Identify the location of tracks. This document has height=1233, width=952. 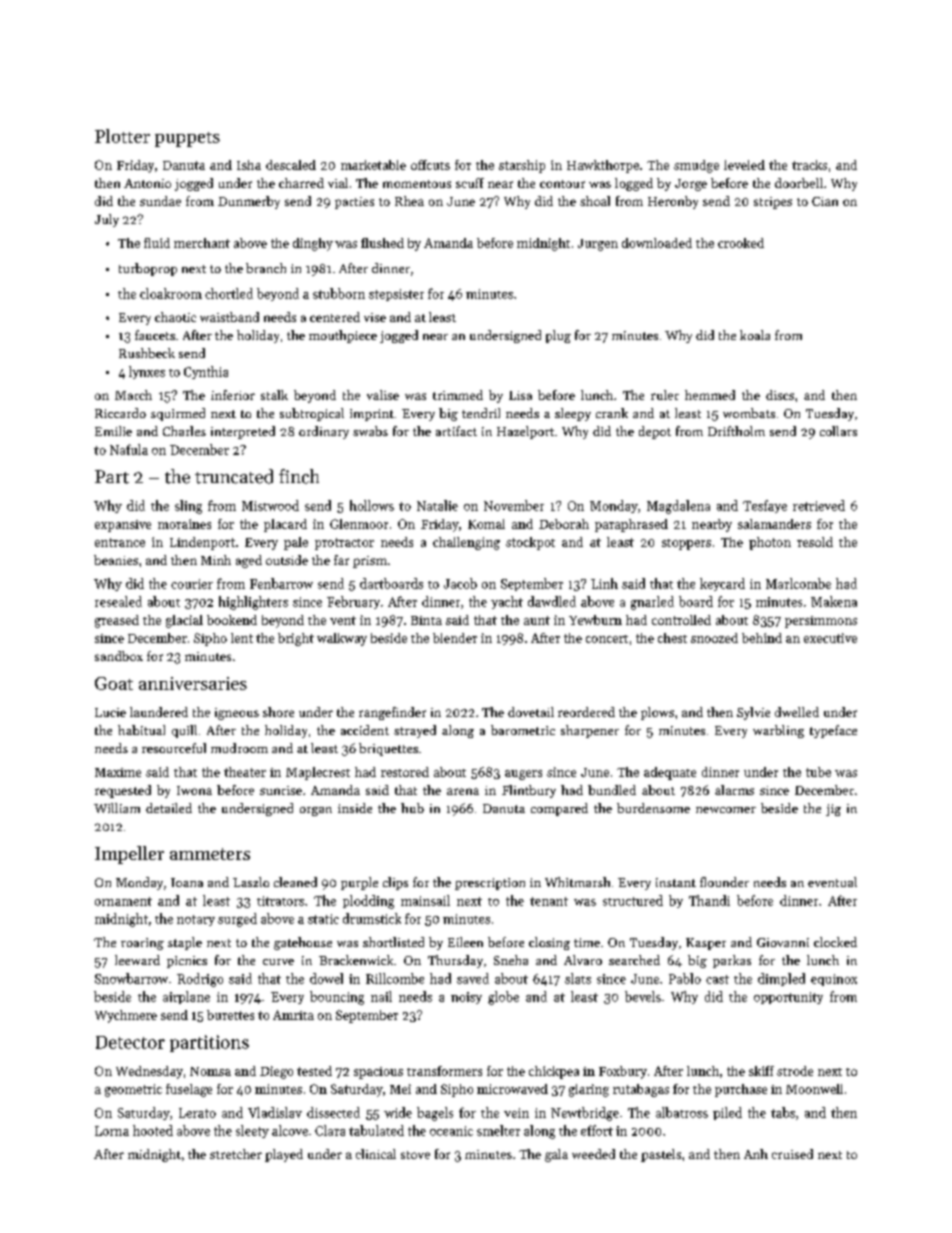
(809, 165).
